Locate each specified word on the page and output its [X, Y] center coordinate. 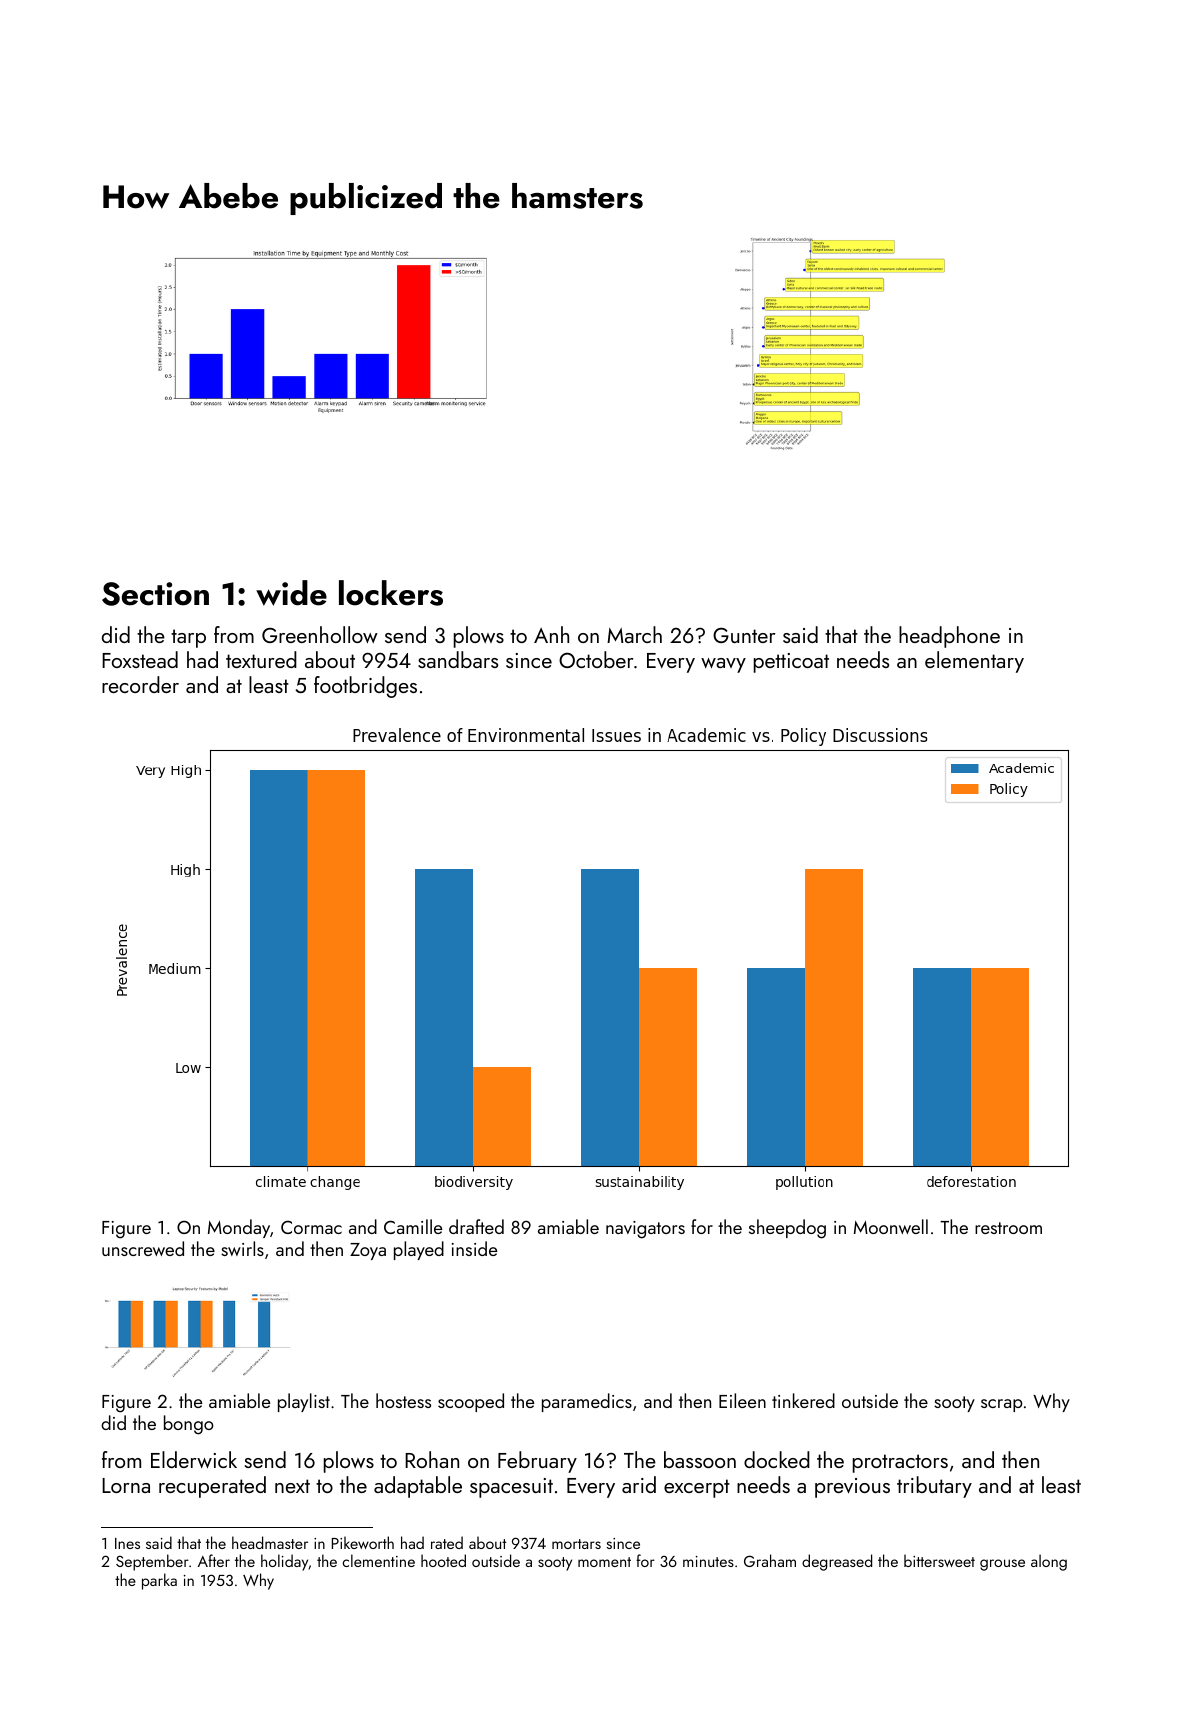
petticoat [791, 663]
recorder [140, 684]
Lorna [126, 1485]
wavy [723, 665]
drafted [476, 1226]
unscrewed [143, 1248]
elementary [974, 662]
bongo [189, 1425]
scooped [471, 1402]
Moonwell [891, 1226]
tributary [934, 1487]
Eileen [742, 1400]
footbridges [365, 687]
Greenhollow [320, 634]
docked [777, 1459]
